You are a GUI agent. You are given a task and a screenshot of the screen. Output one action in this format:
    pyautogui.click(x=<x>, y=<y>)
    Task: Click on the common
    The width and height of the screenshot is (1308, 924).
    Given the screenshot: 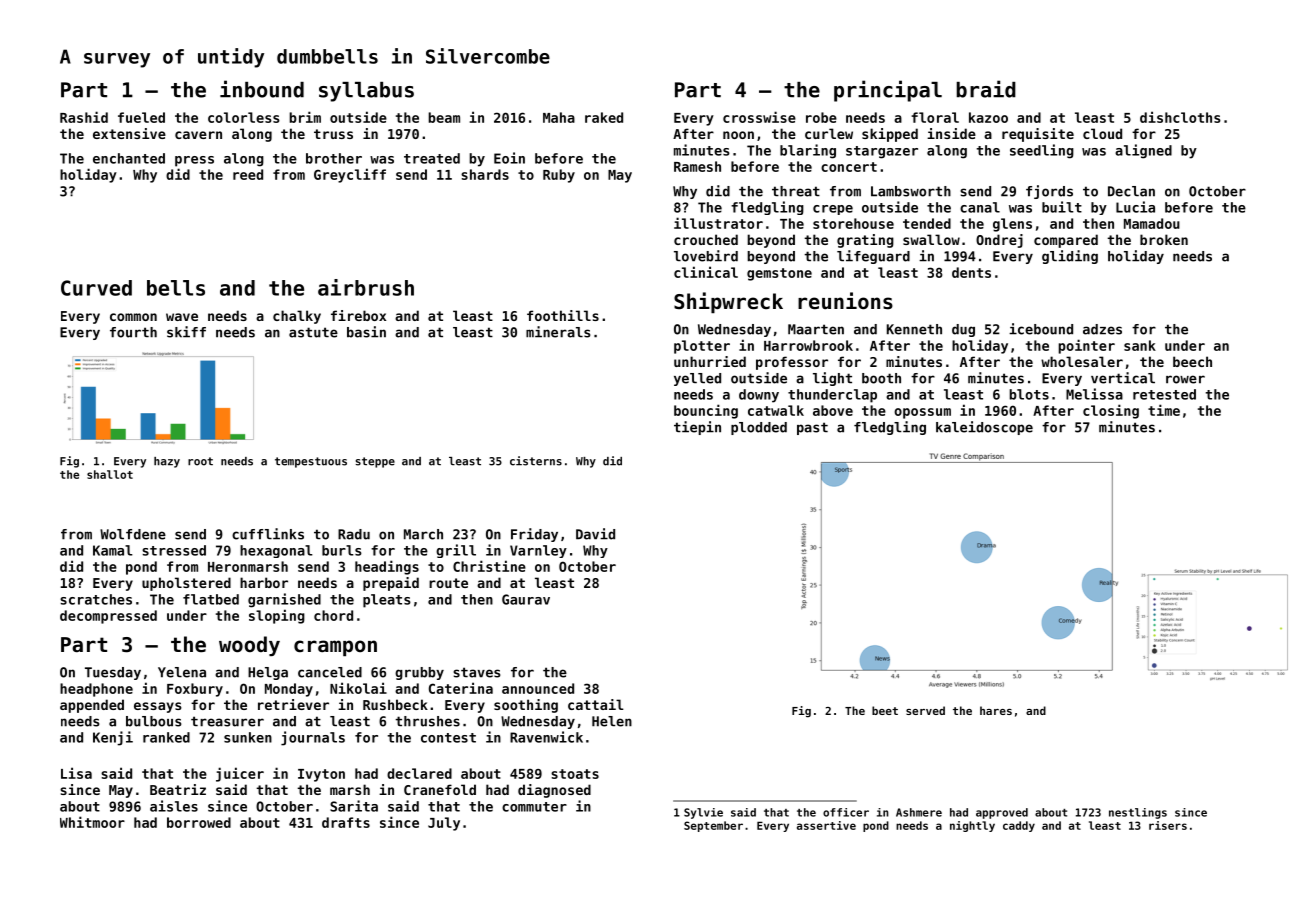 What is the action you would take?
    pyautogui.click(x=133, y=317)
